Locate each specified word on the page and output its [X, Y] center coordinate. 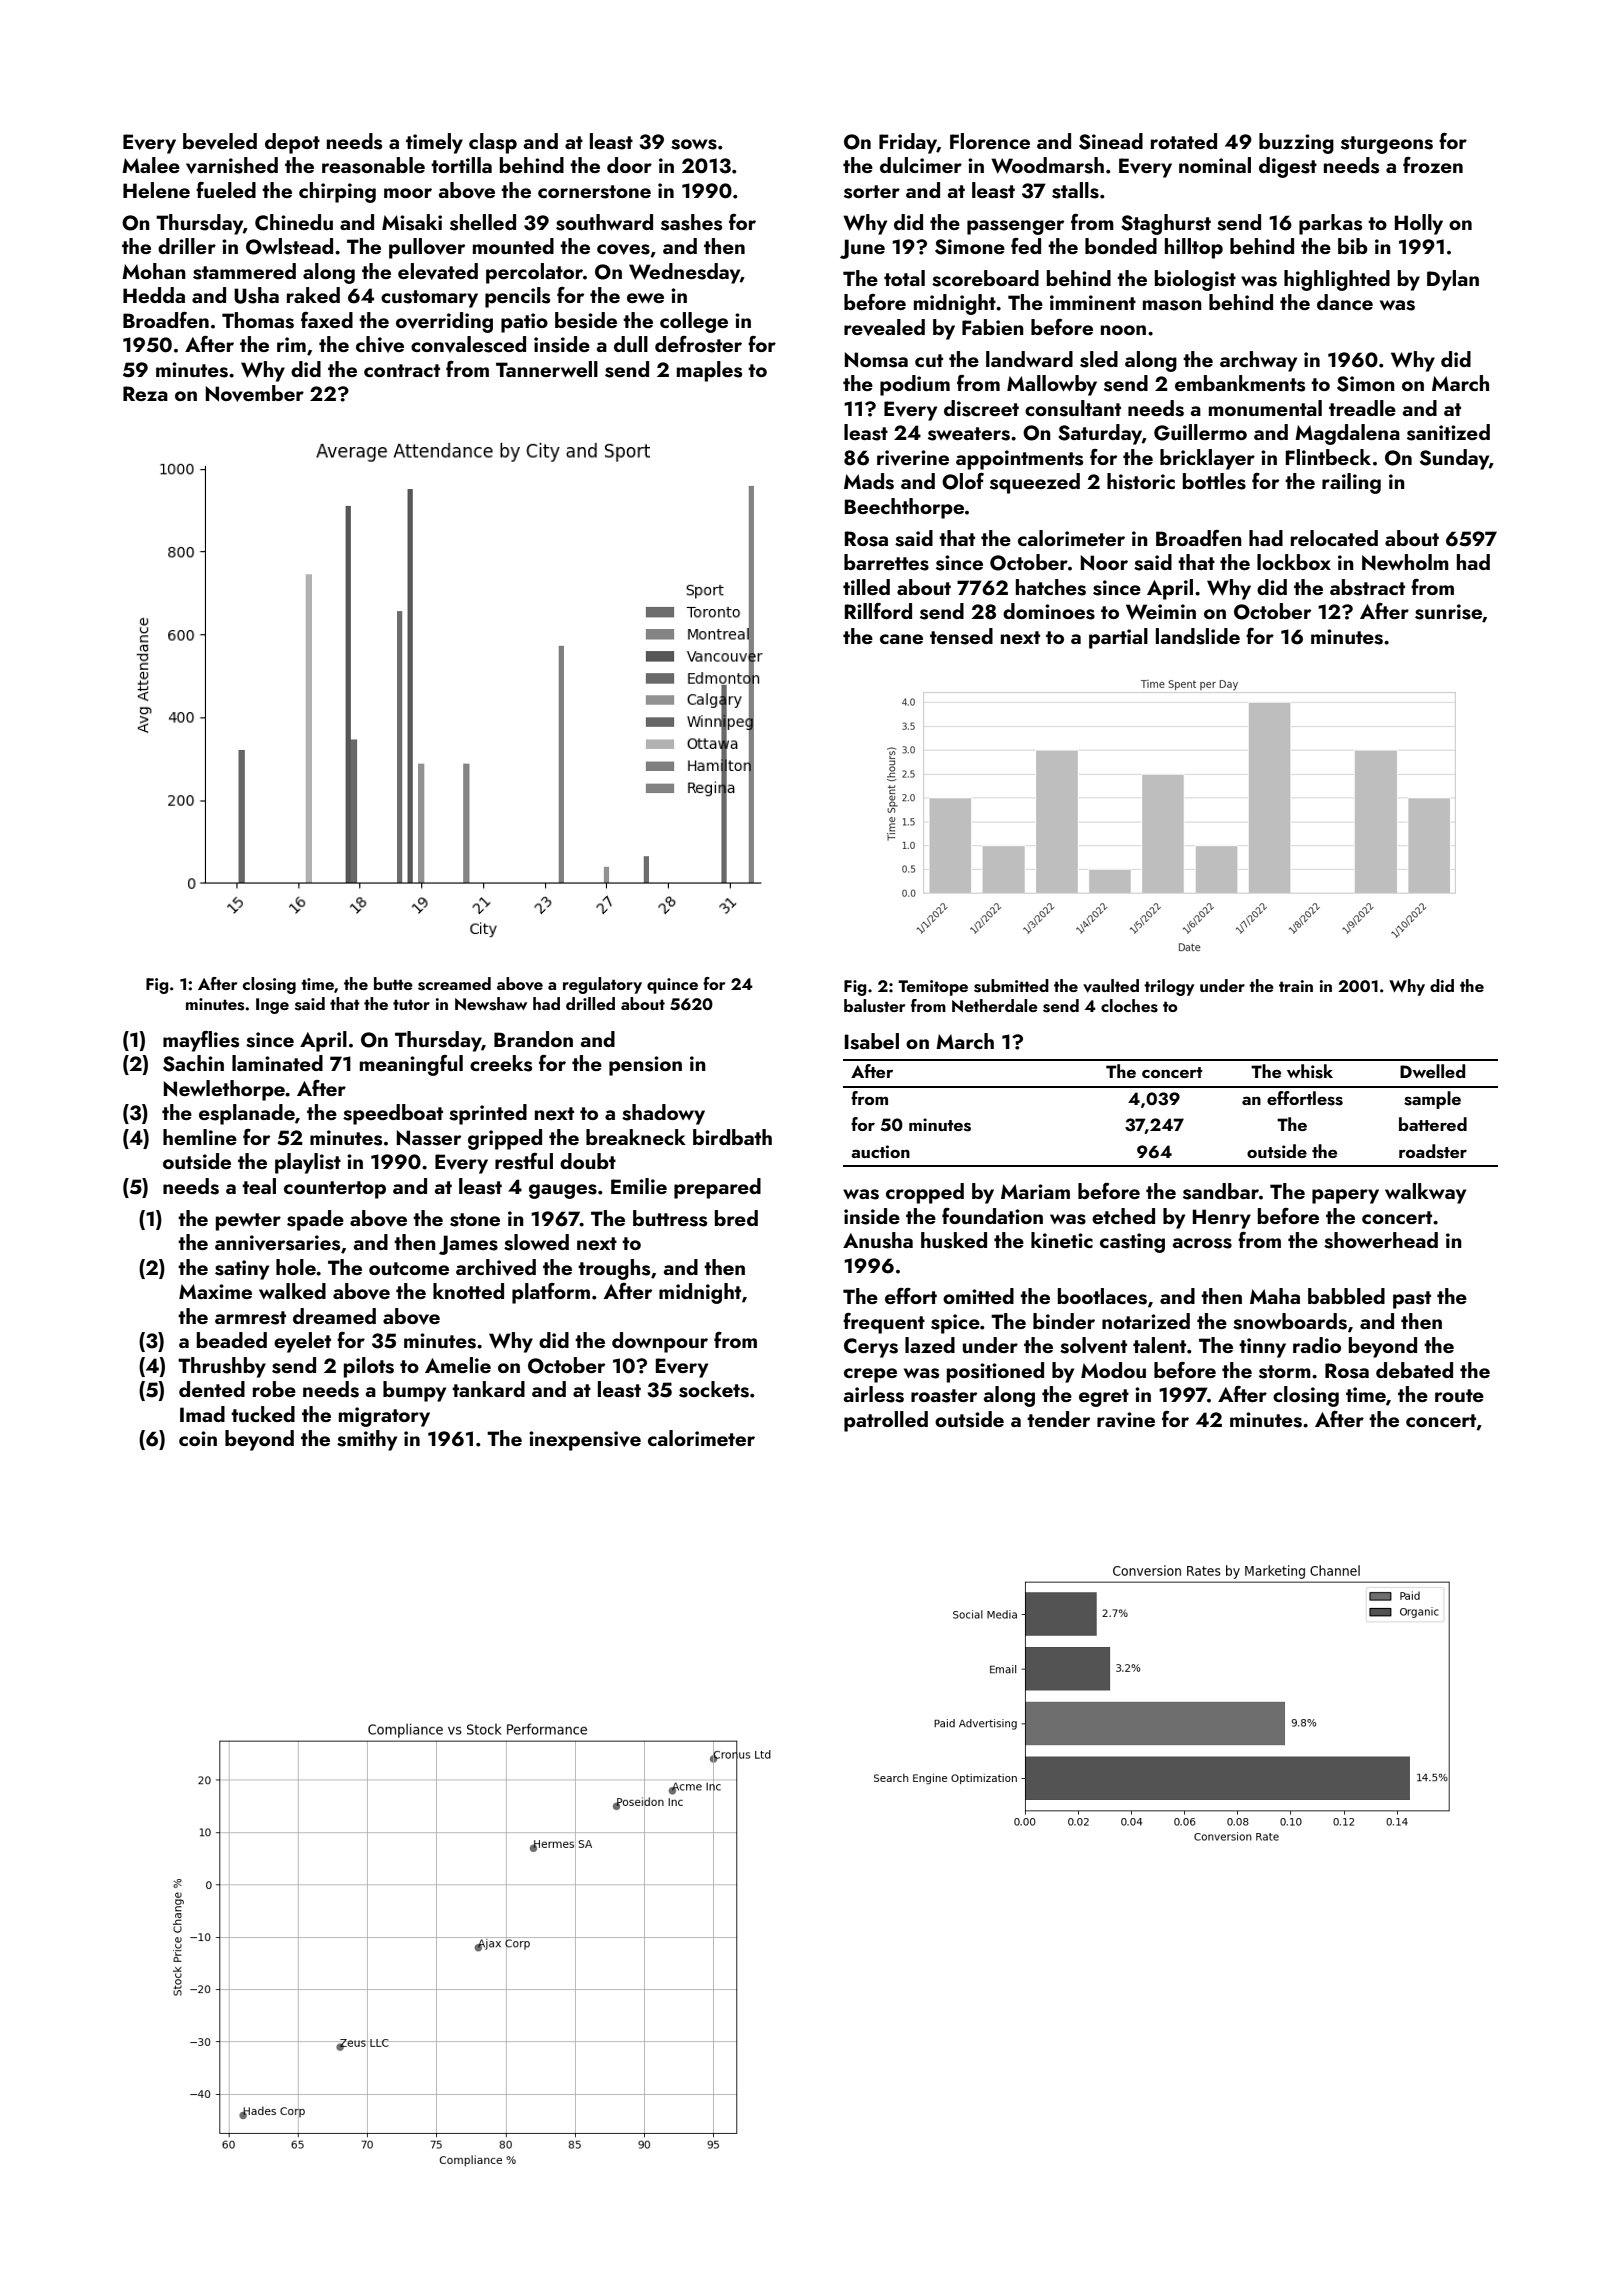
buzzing [1296, 143]
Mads [869, 481]
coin [198, 1438]
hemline [200, 1137]
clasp [493, 143]
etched [1123, 1216]
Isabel [872, 1041]
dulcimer [921, 165]
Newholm [1405, 562]
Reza [145, 393]
